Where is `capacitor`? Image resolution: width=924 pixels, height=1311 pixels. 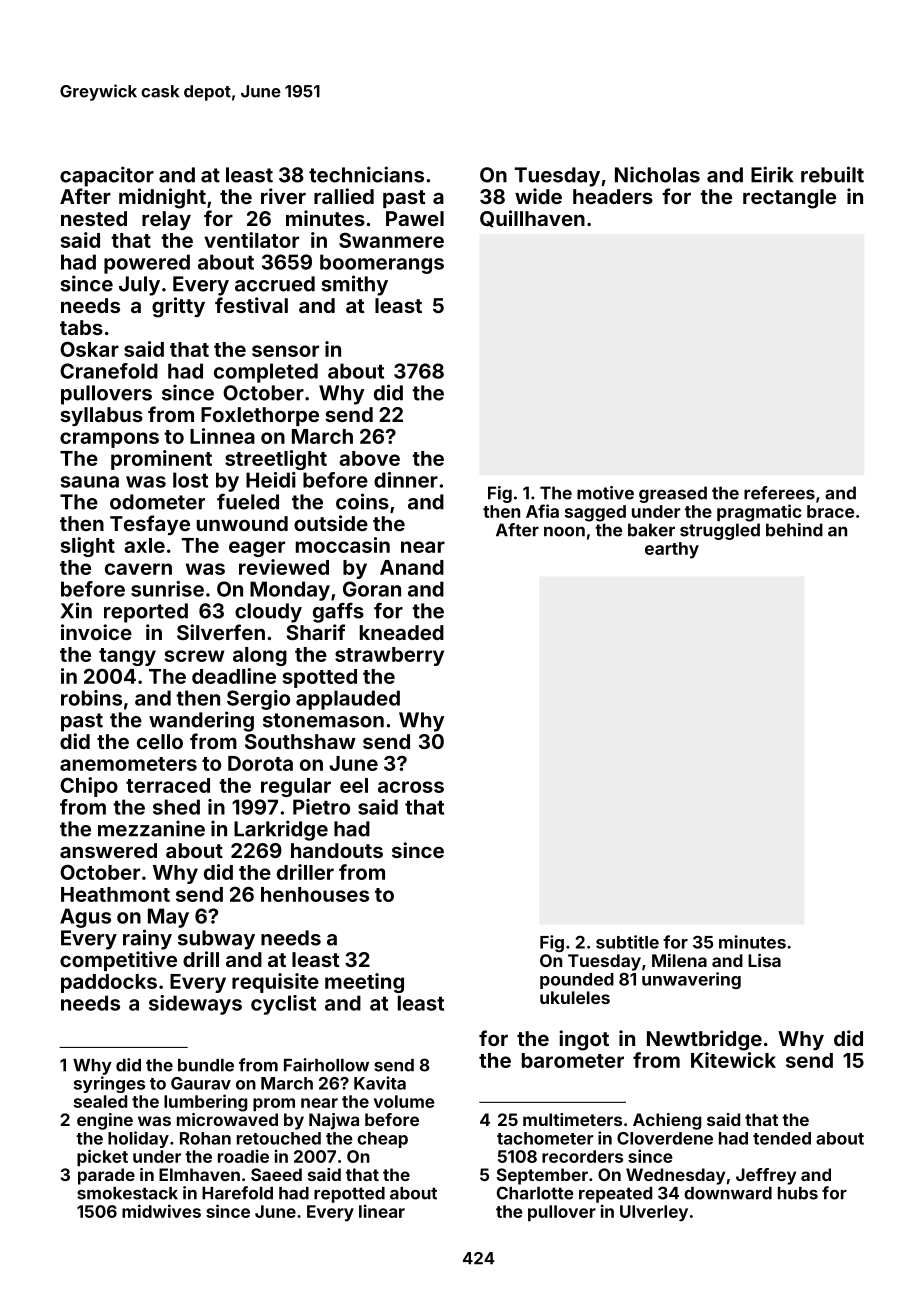 capacitor is located at coordinates (107, 176).
